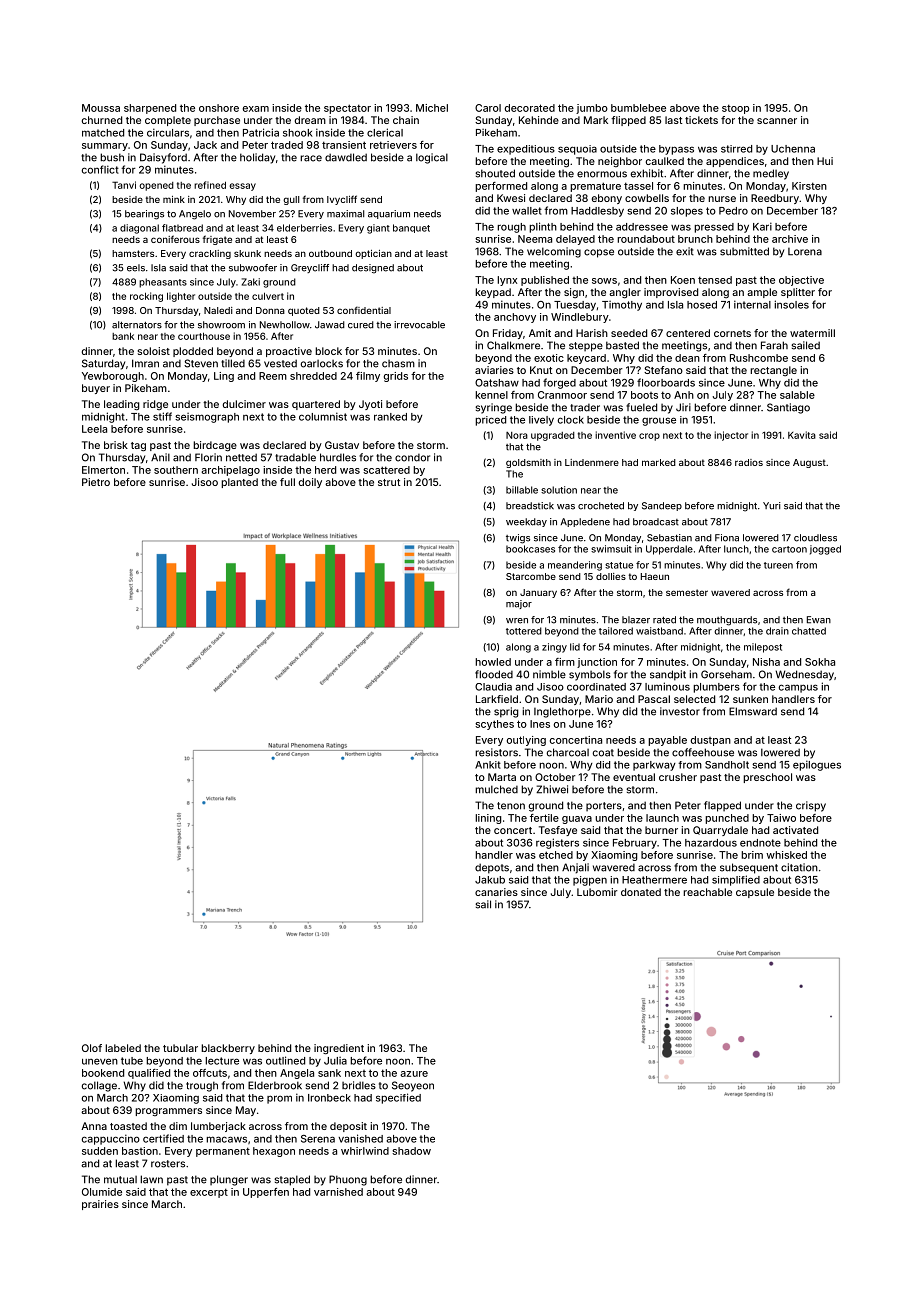 The image size is (924, 1308). What do you see at coordinates (811, 806) in the page?
I see `crispy` at bounding box center [811, 806].
